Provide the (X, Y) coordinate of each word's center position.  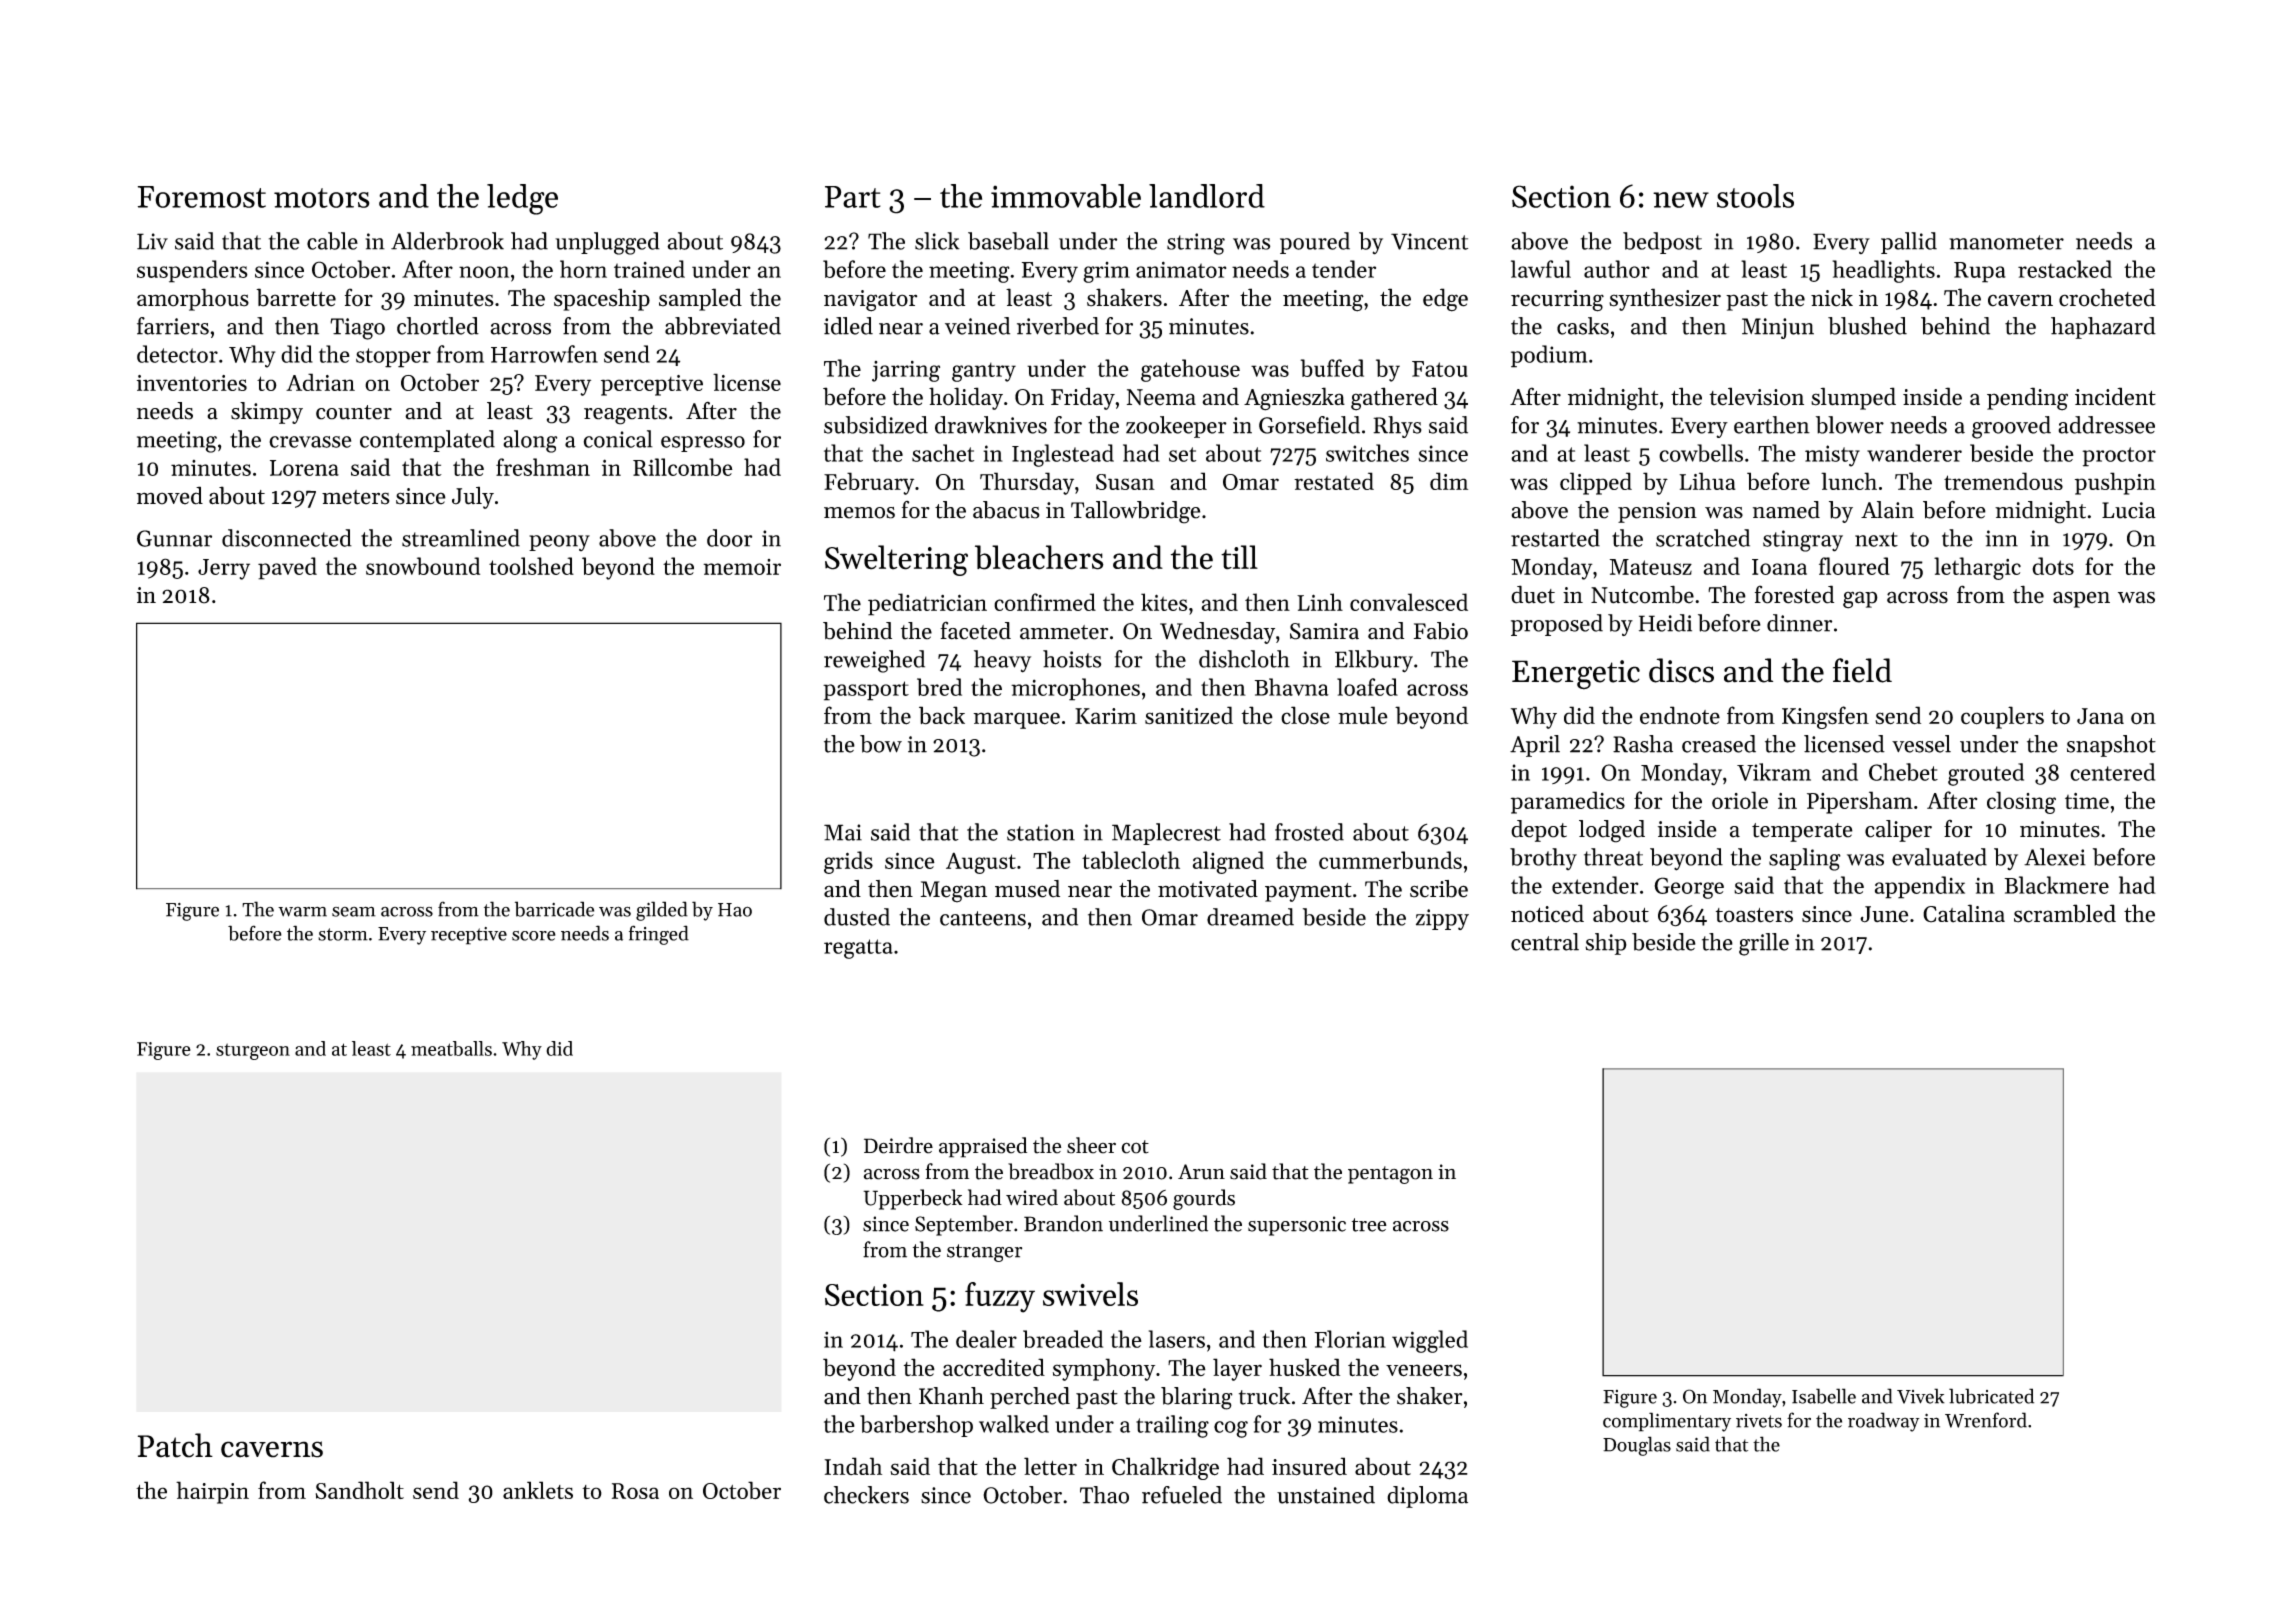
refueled (1182, 1495)
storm (343, 934)
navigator (870, 301)
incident (2115, 396)
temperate (1802, 832)
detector (177, 354)
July (473, 497)
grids (848, 862)
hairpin (212, 1492)
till (1239, 557)
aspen (2081, 599)
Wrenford (1986, 1420)
